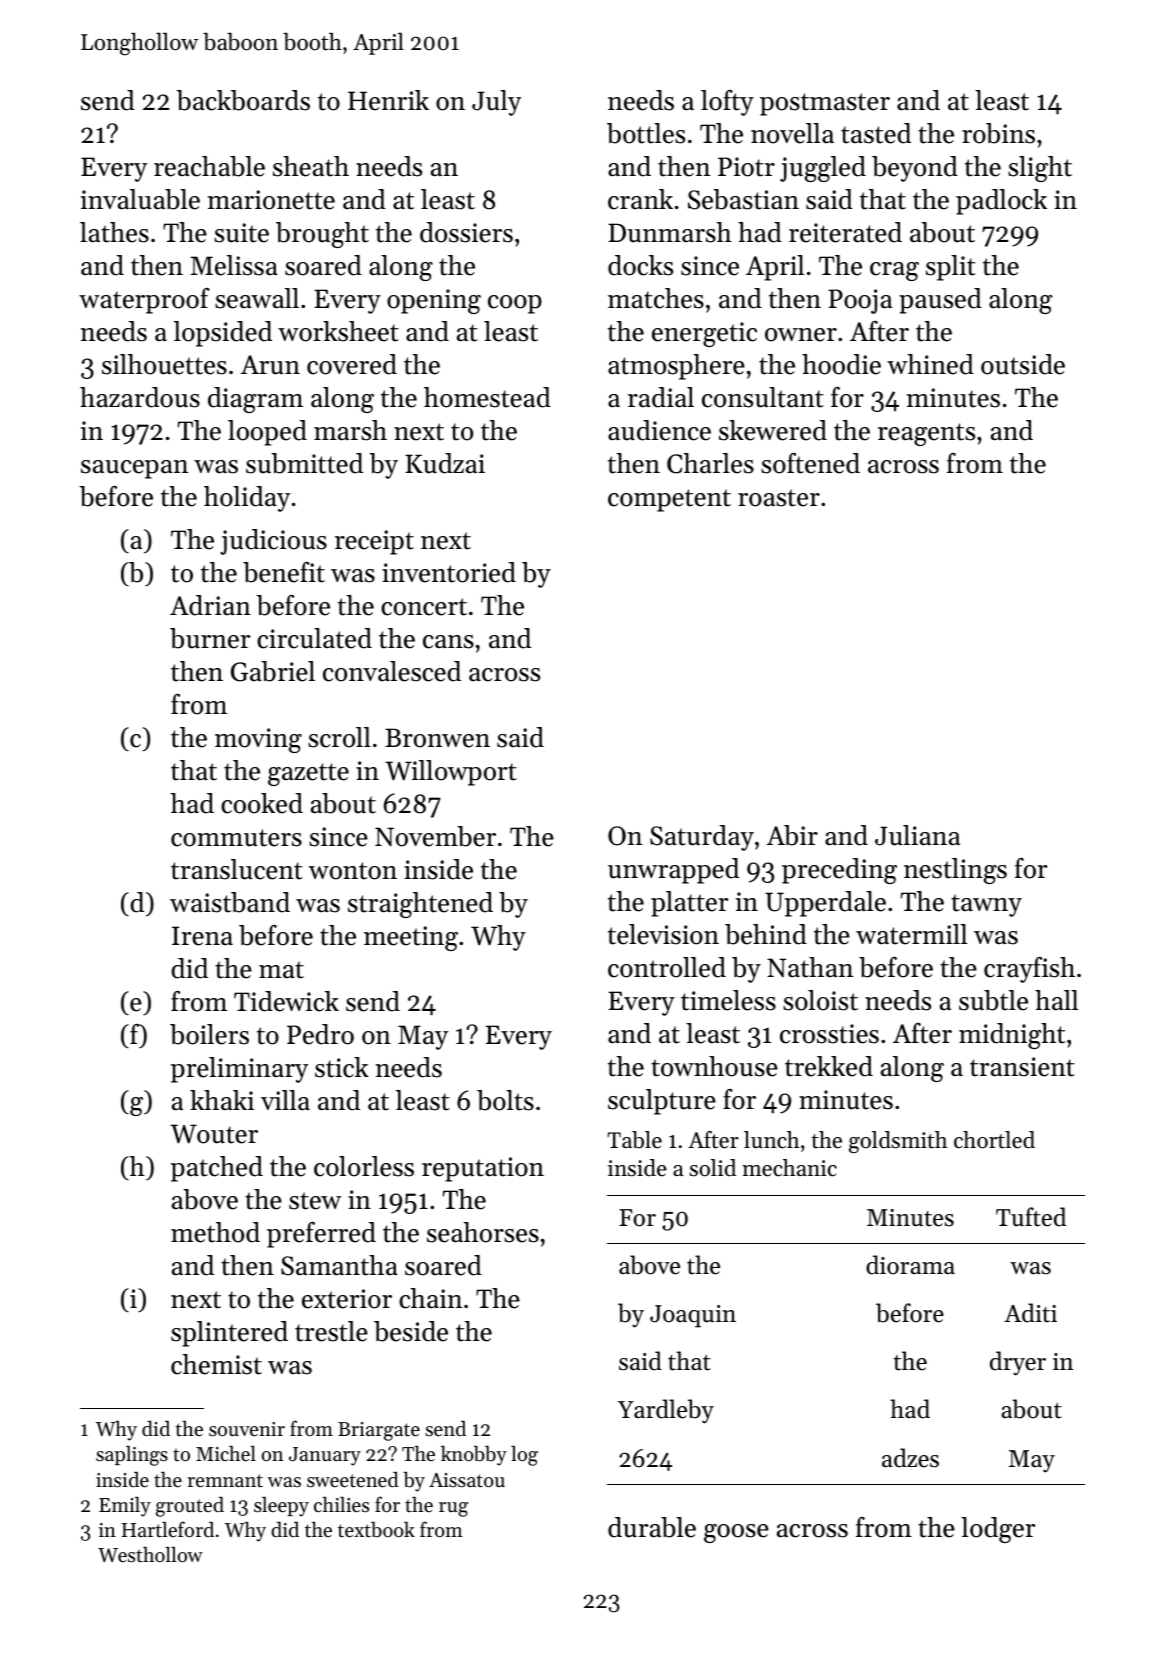  What do you see at coordinates (453, 1509) in the image?
I see `rug` at bounding box center [453, 1509].
